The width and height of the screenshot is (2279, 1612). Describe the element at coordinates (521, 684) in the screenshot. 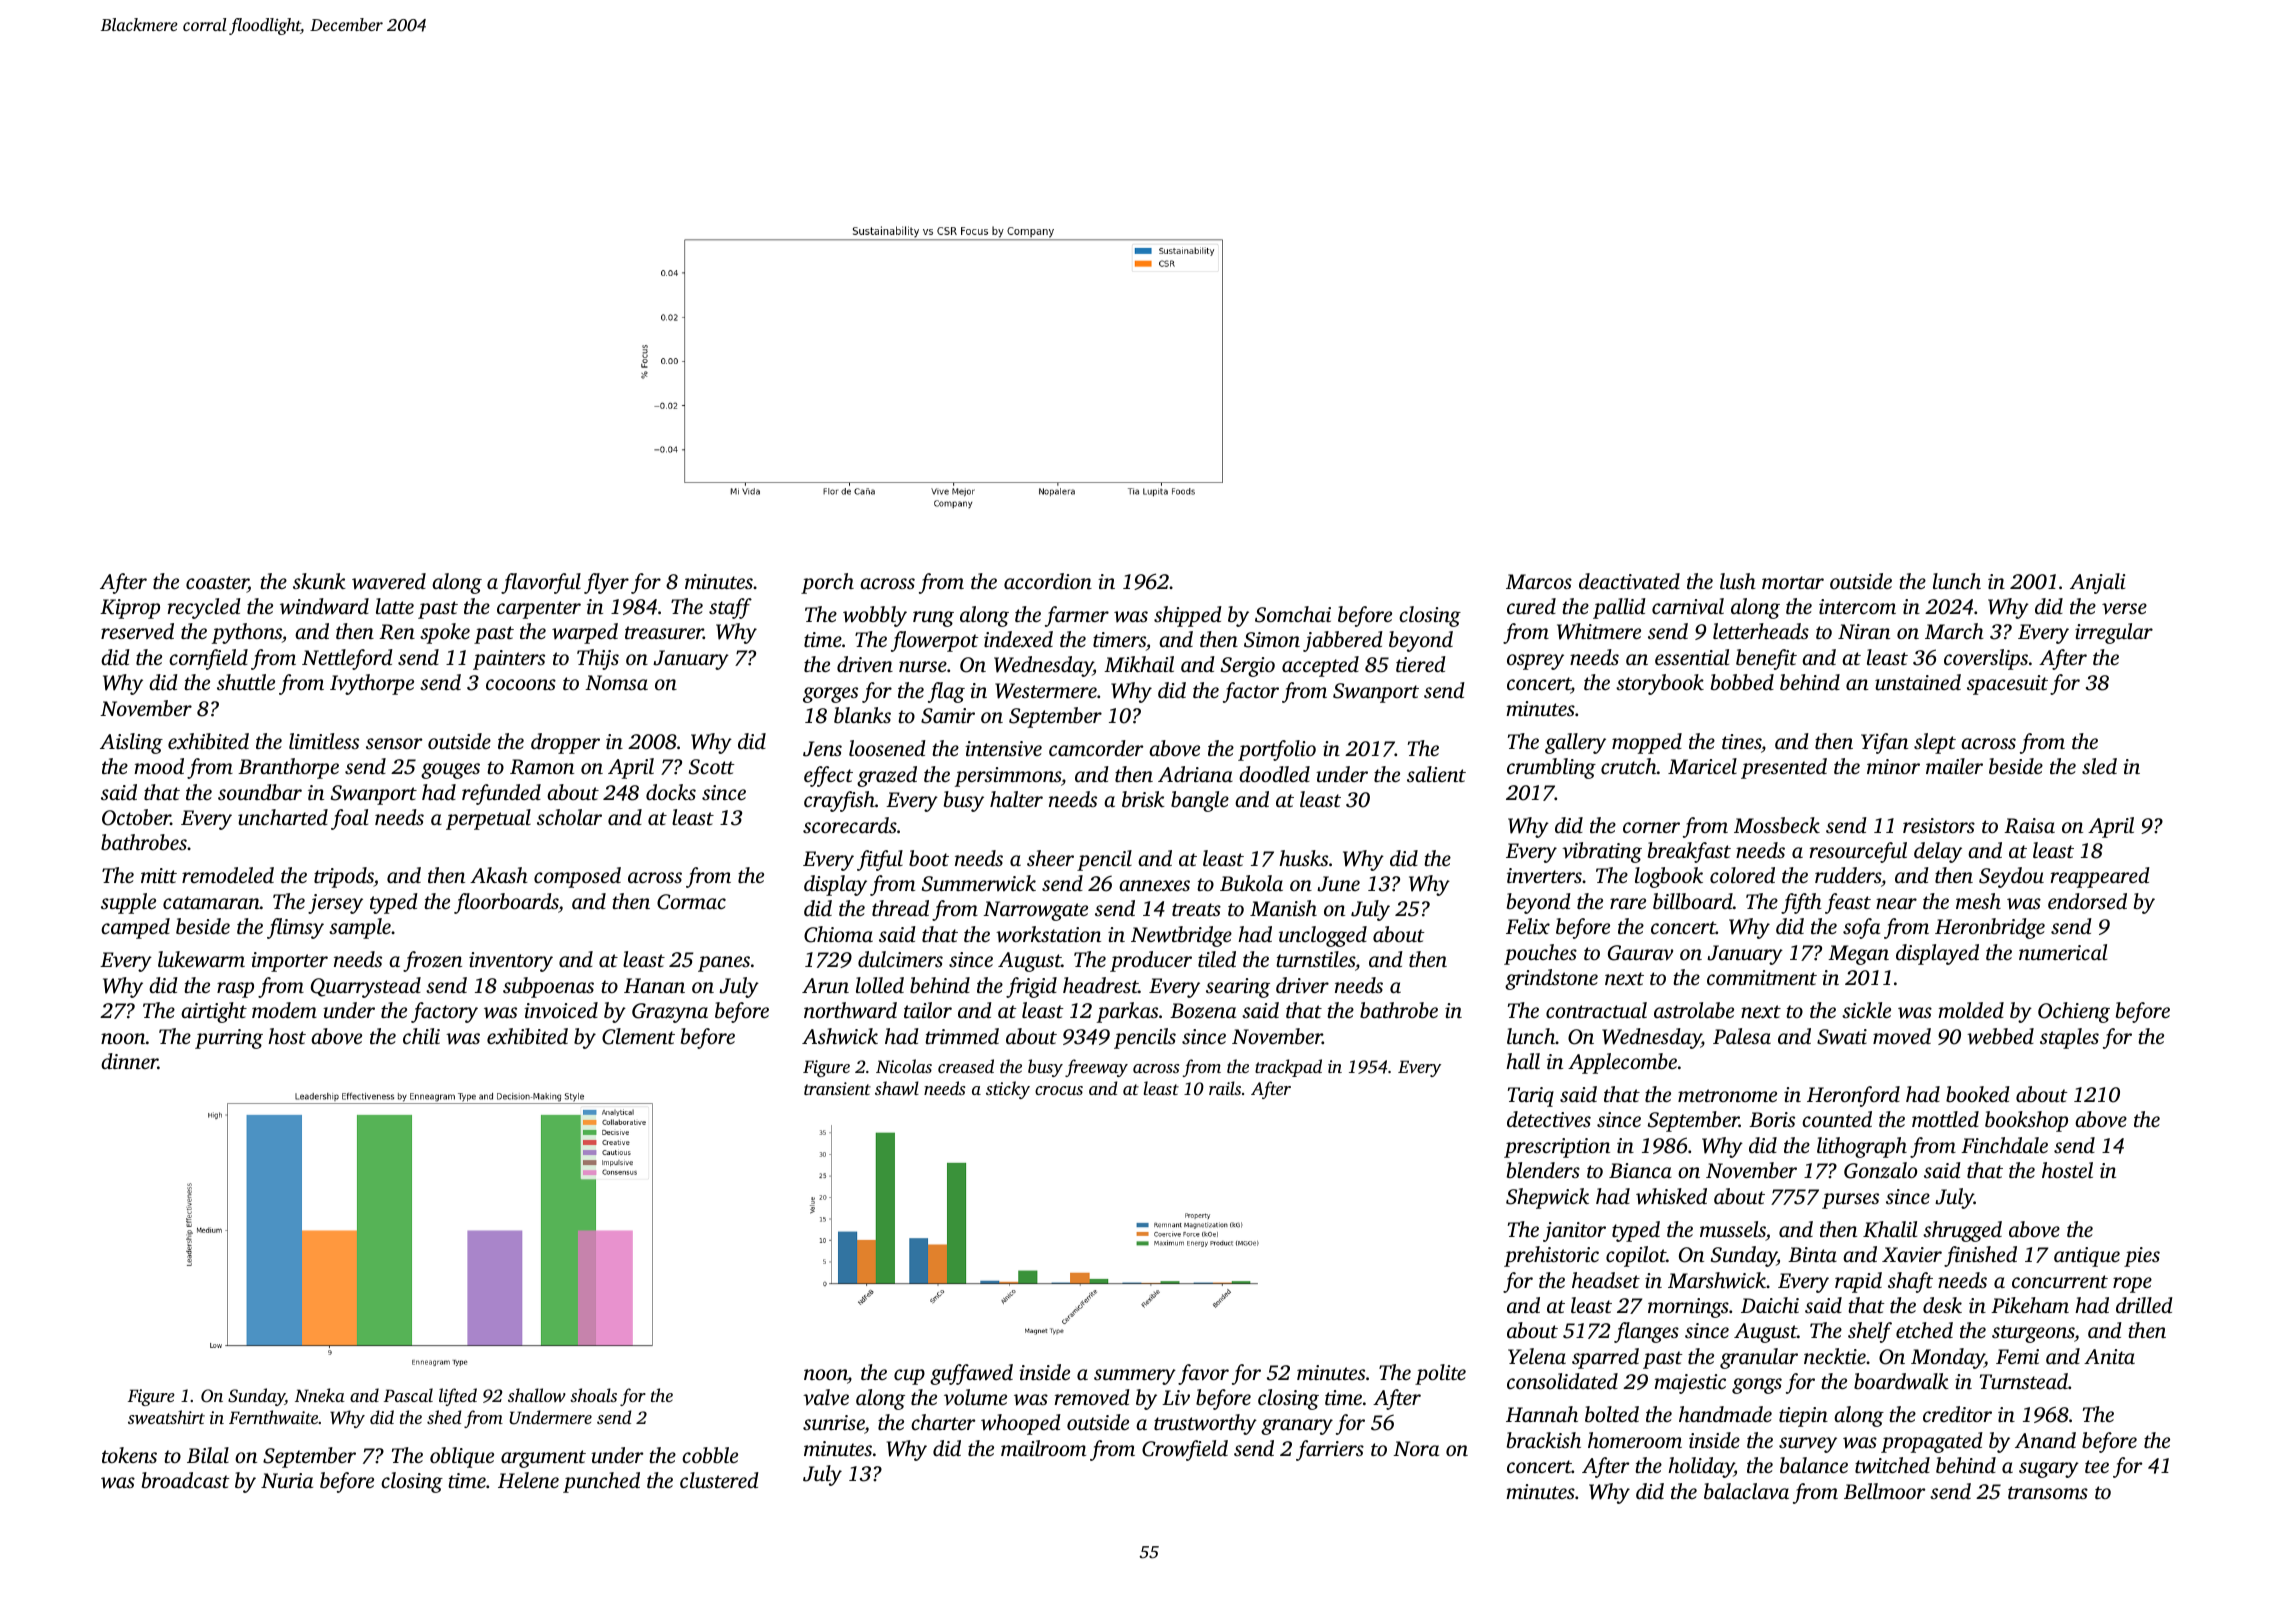

I see `cocoons` at that location.
